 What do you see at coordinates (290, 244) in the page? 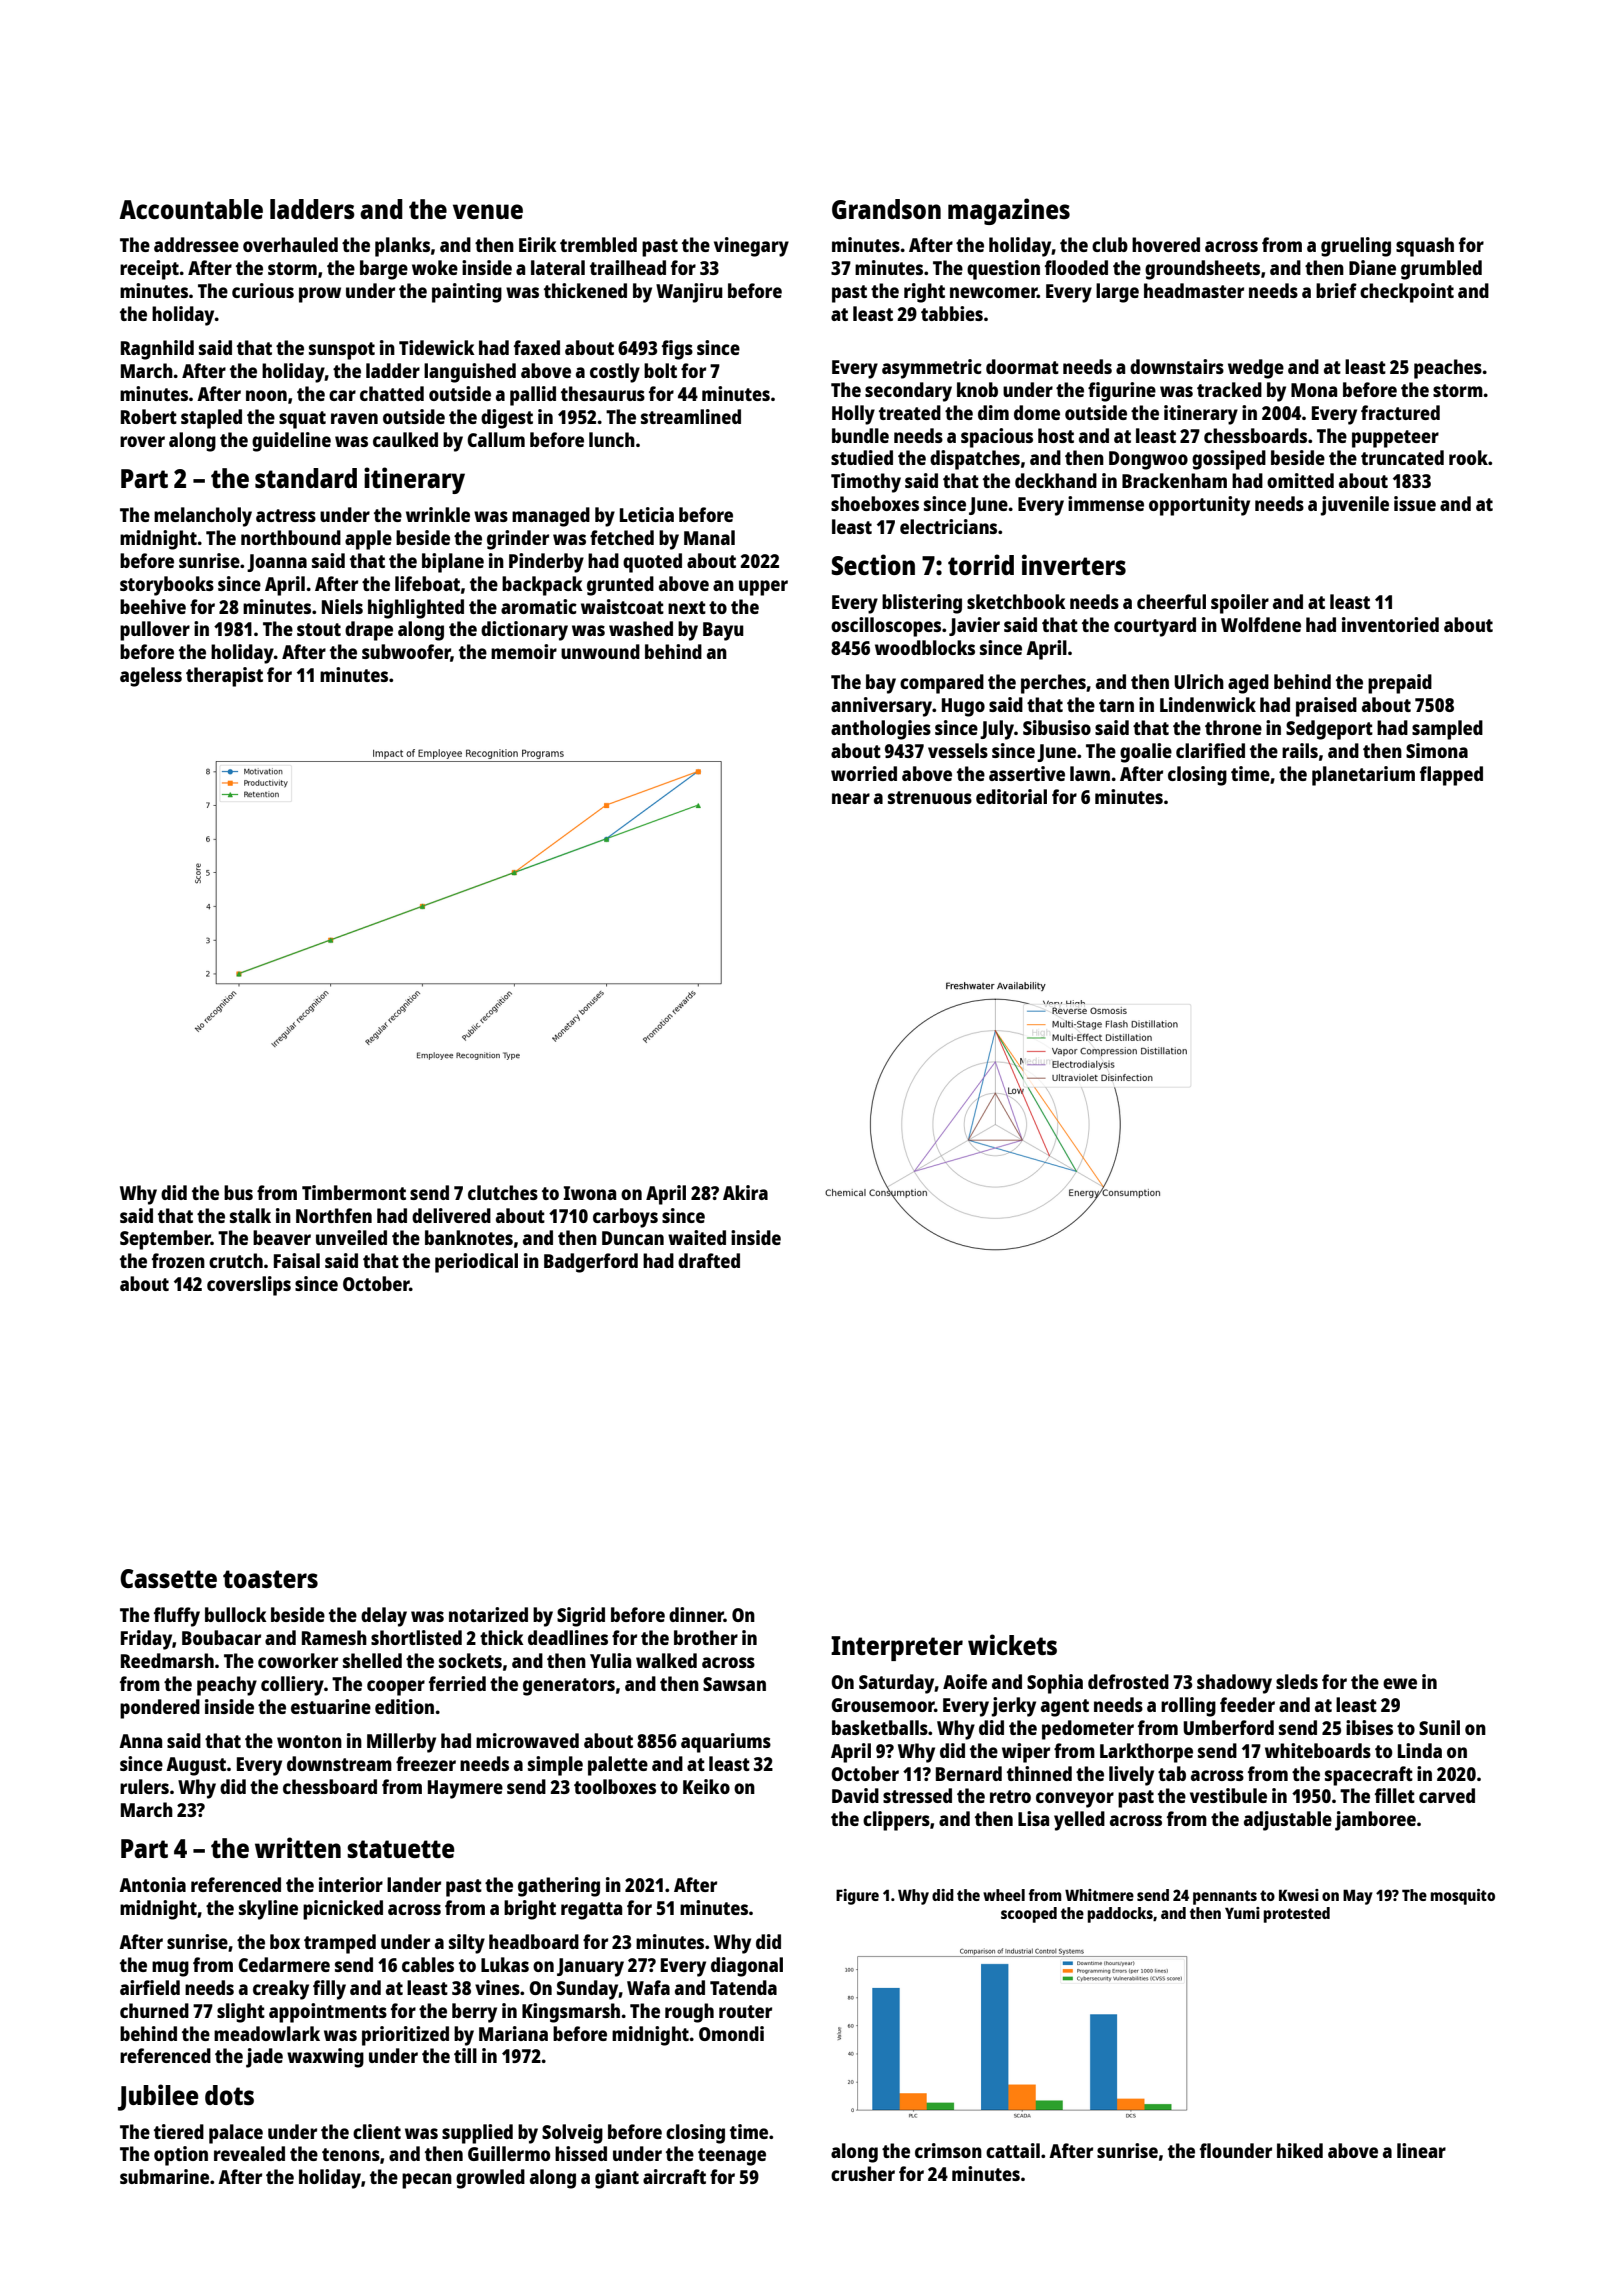
I see `overhauled` at bounding box center [290, 244].
